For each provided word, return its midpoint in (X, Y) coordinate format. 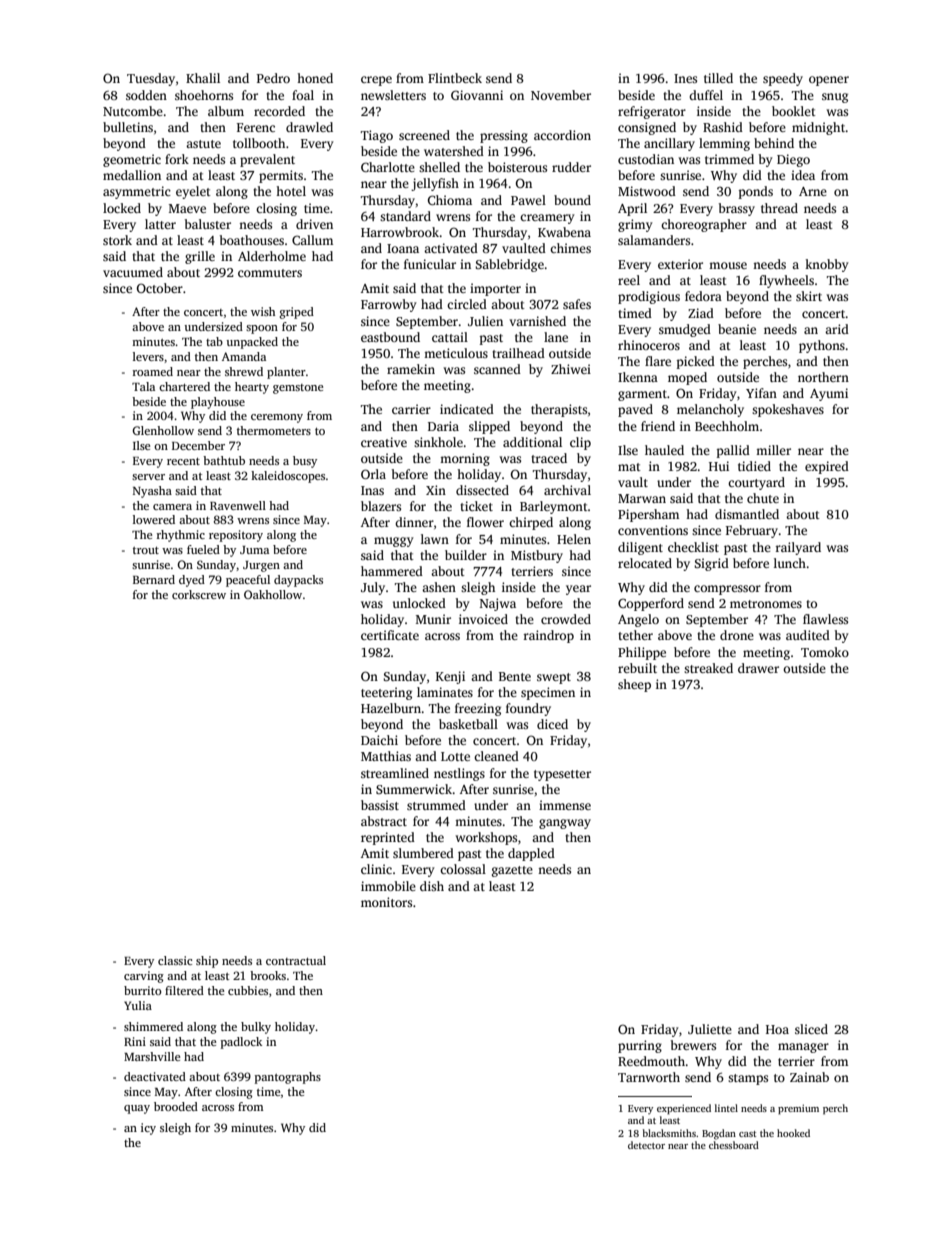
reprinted (388, 838)
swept (554, 678)
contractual (296, 960)
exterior (680, 264)
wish (263, 311)
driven (314, 224)
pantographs (288, 1078)
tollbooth (259, 143)
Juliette (710, 1029)
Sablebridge (509, 265)
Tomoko (825, 652)
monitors (386, 902)
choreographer (704, 225)
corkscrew (199, 594)
